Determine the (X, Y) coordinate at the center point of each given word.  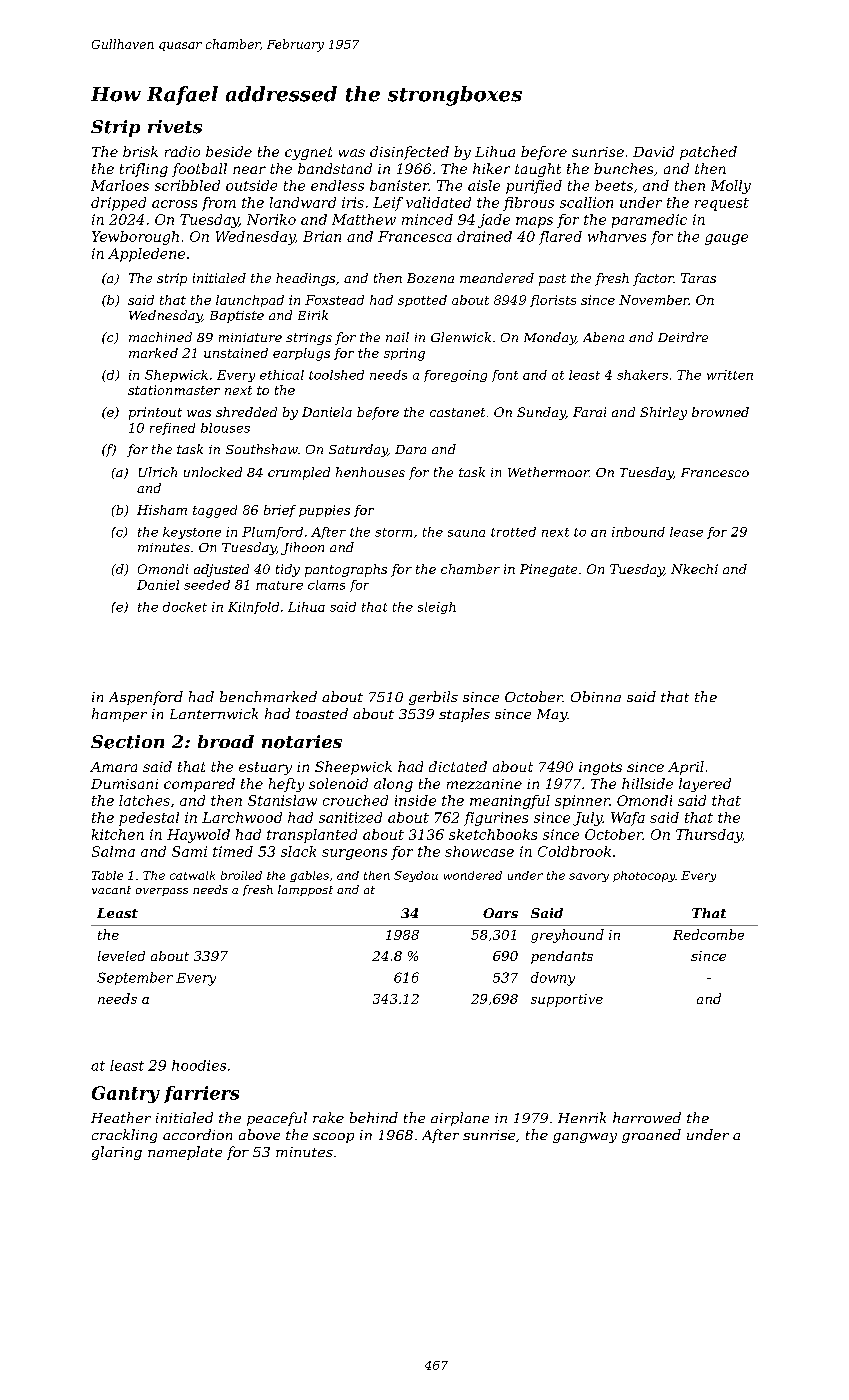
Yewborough (135, 238)
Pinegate (548, 570)
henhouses (370, 472)
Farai (589, 412)
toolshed (336, 375)
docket (185, 607)
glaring (117, 1153)
